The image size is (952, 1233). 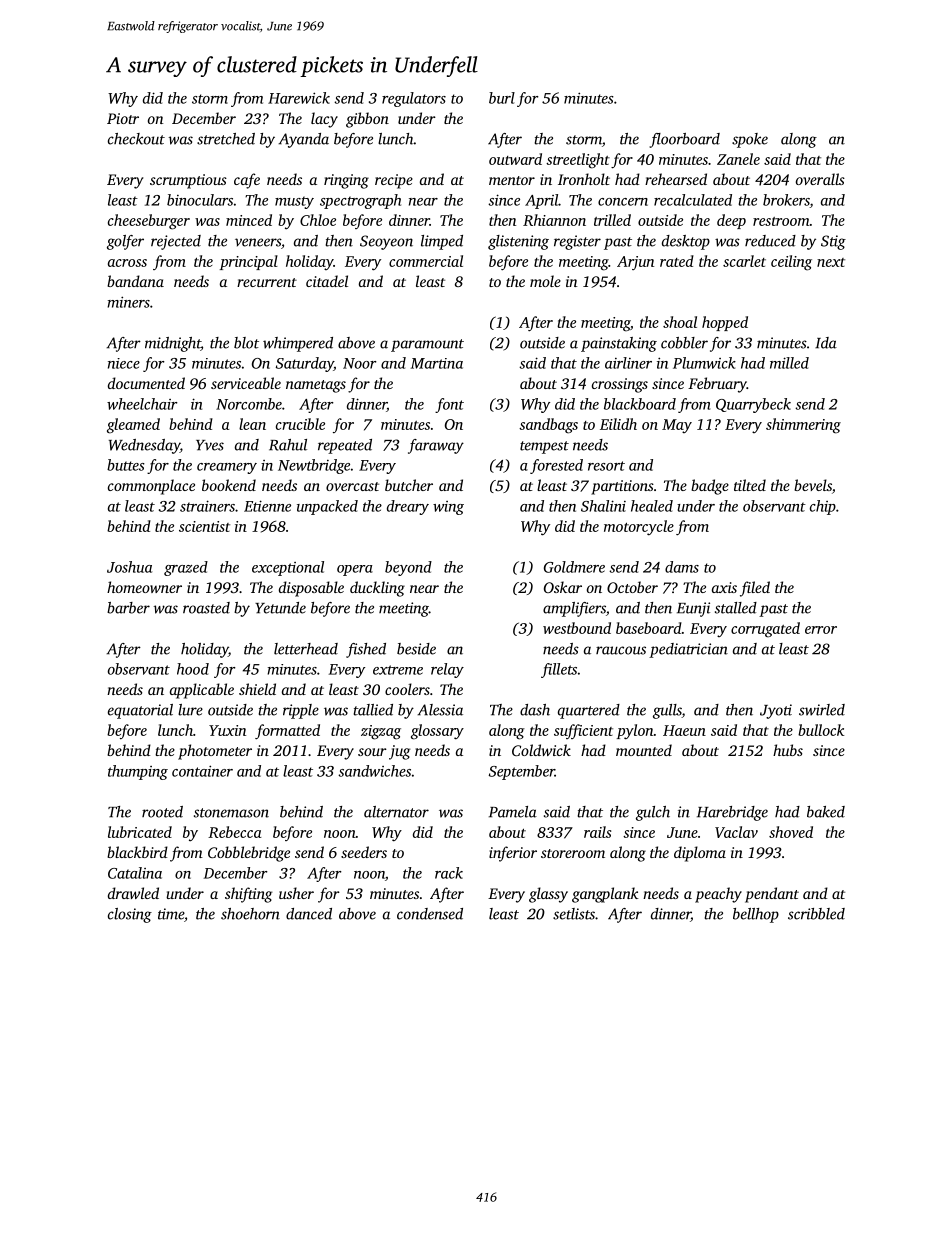 I want to click on wheelchair, so click(x=142, y=404).
